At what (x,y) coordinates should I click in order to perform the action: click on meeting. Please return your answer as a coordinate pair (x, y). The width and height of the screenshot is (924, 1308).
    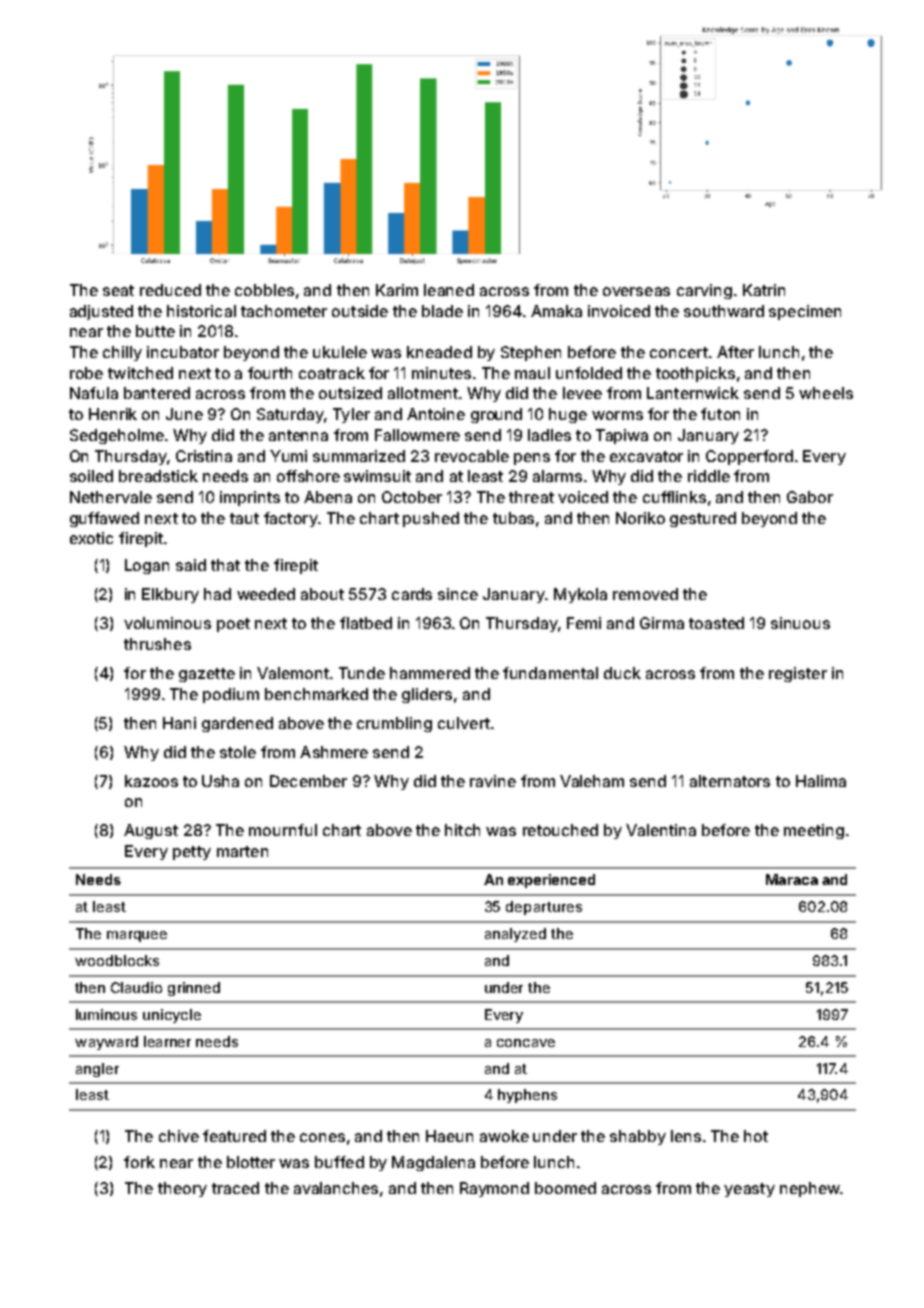
    Looking at the image, I should click on (814, 831).
